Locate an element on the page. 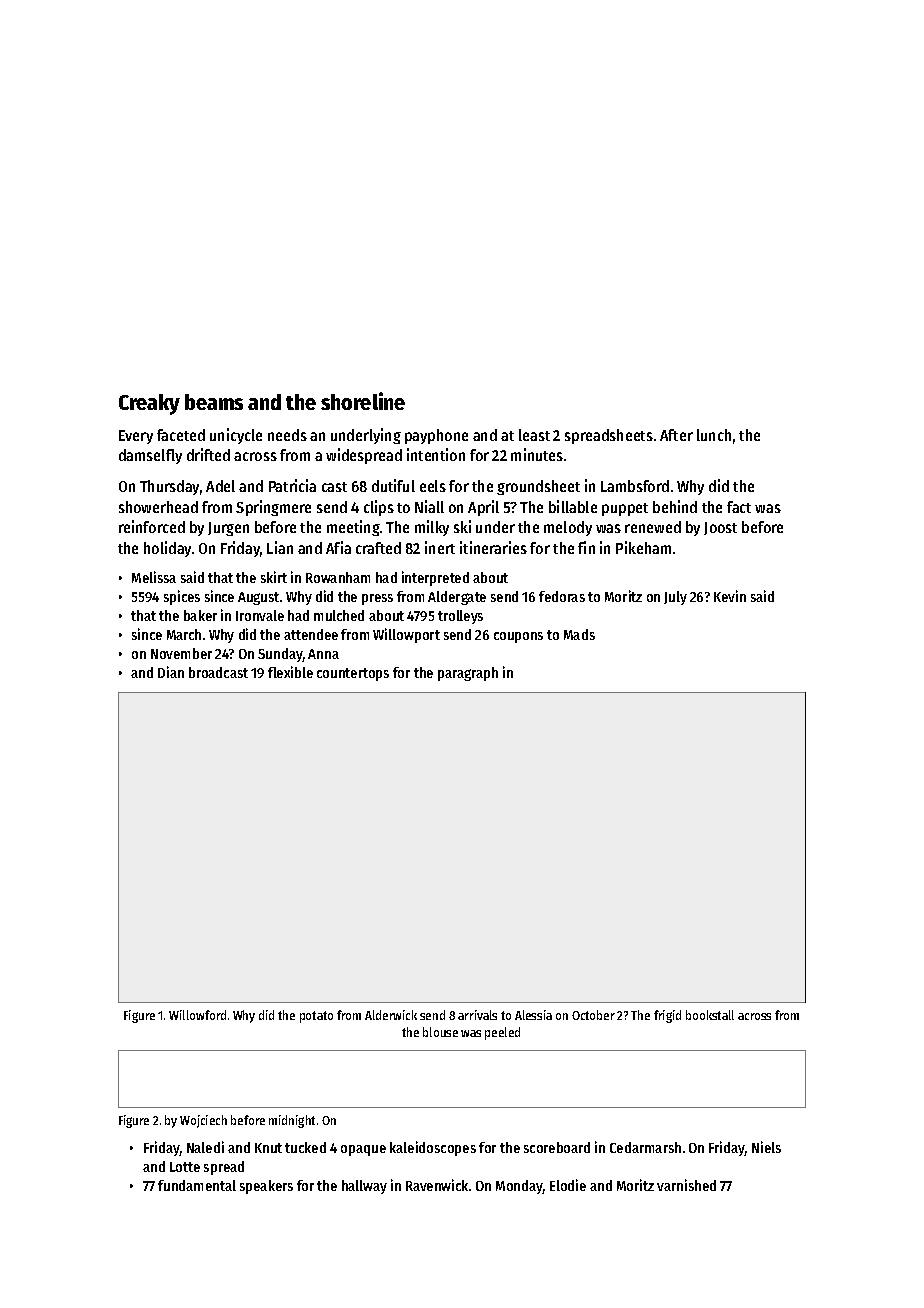 Image resolution: width=924 pixels, height=1308 pixels. countertops is located at coordinates (353, 674).
